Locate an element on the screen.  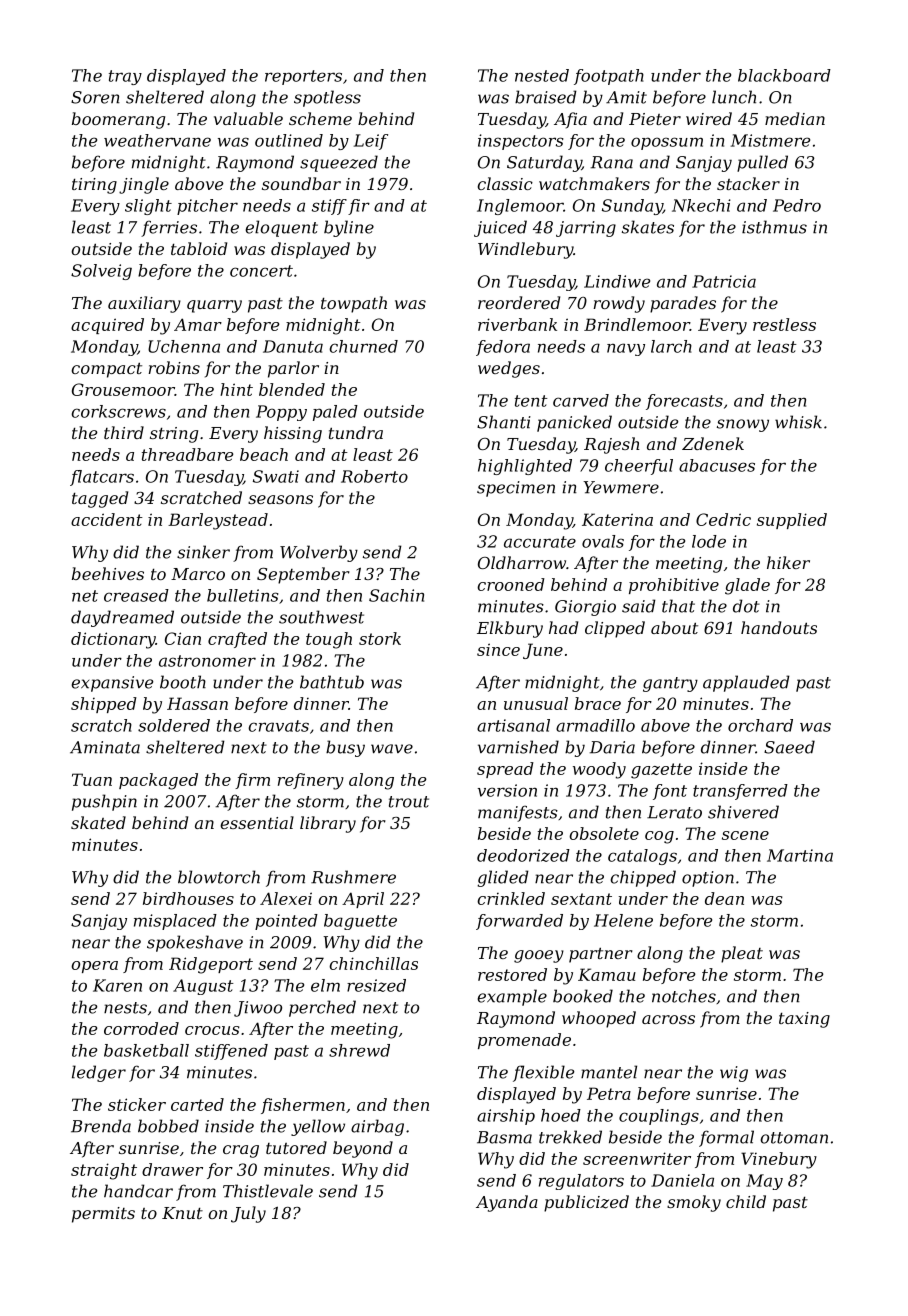
auxiliary is located at coordinates (144, 304).
